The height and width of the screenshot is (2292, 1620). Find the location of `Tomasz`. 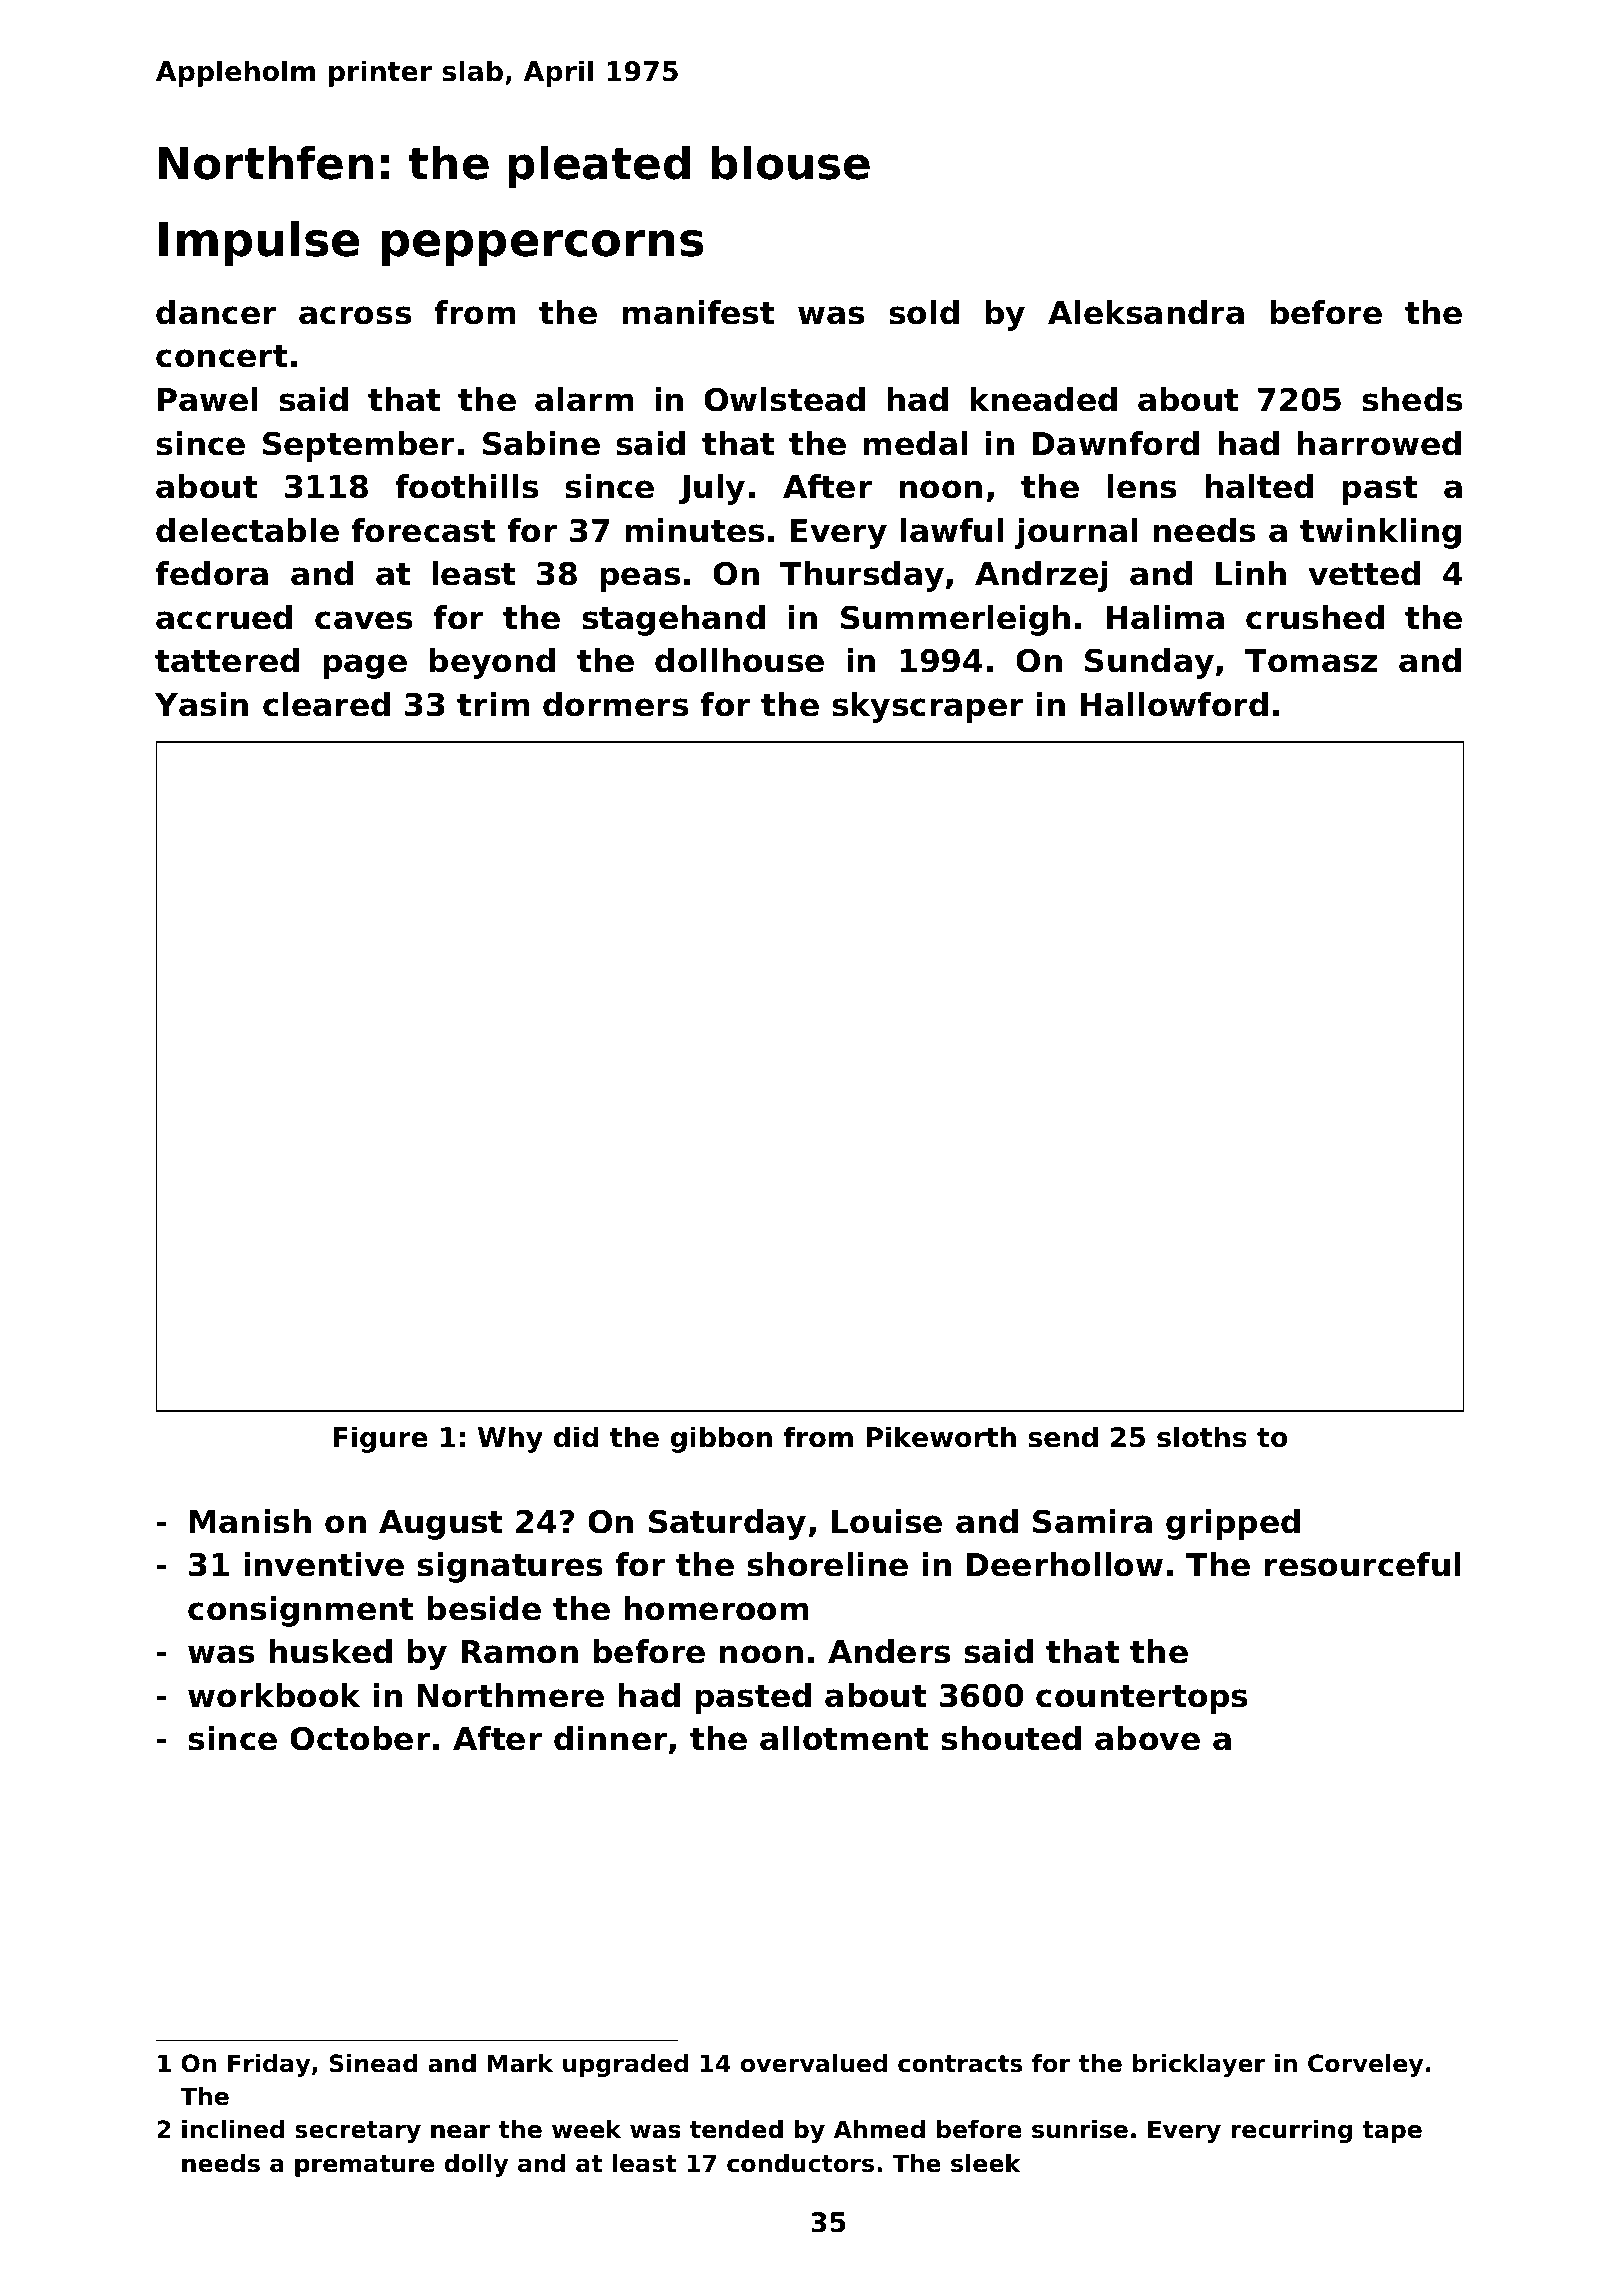

Tomasz is located at coordinates (1311, 661).
